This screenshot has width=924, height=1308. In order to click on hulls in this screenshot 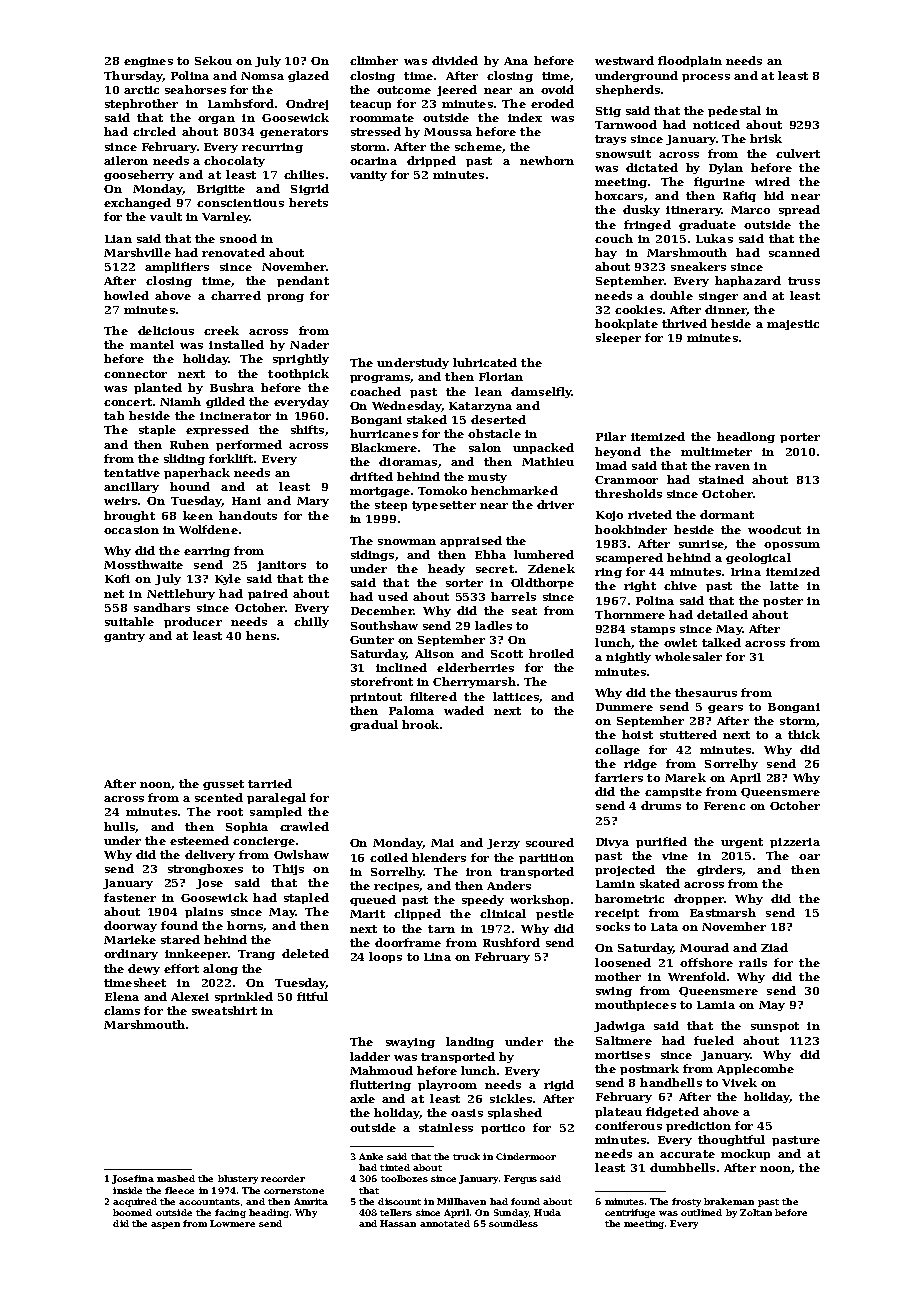, I will do `click(119, 826)`.
